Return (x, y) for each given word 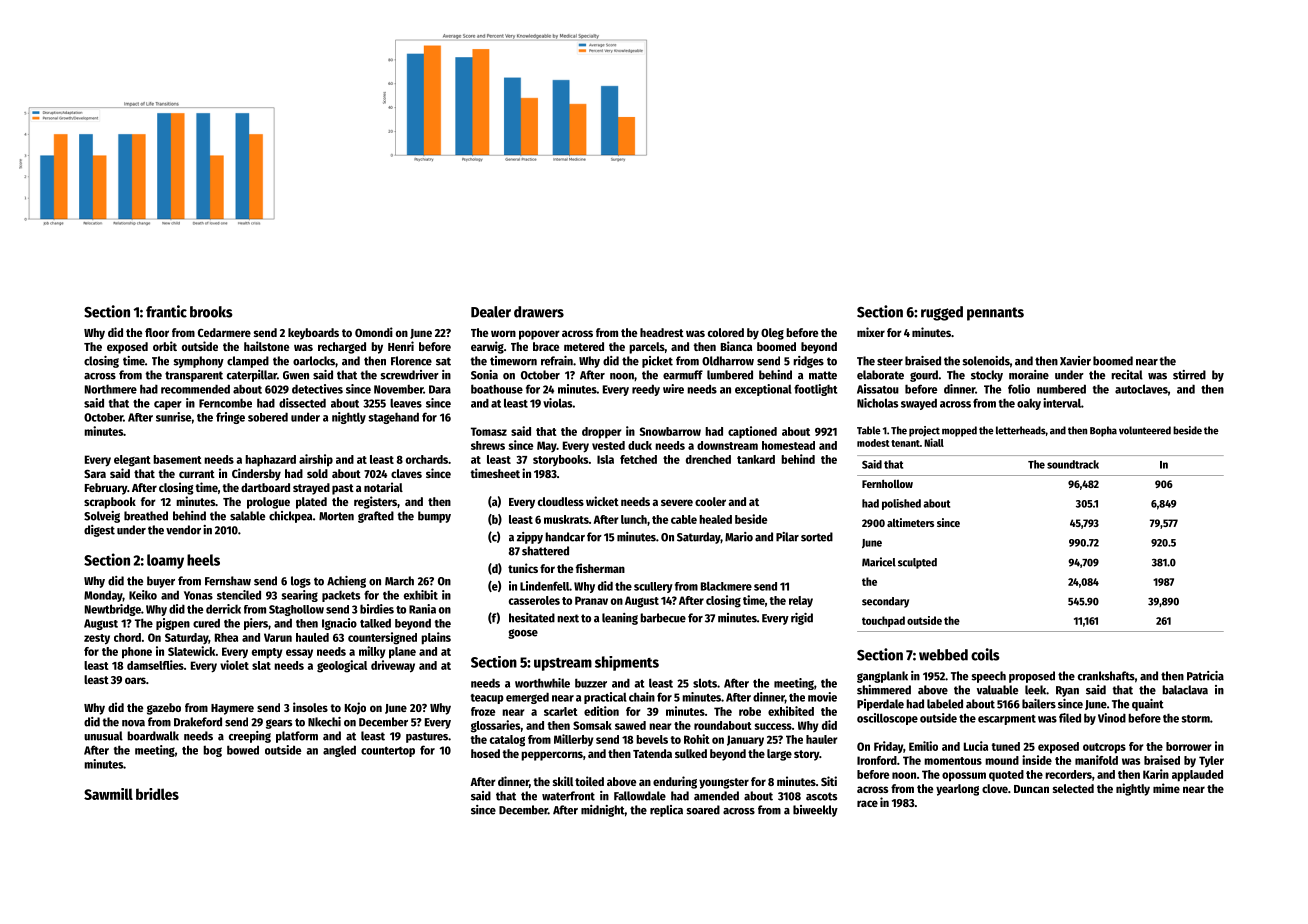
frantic (166, 311)
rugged (942, 313)
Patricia (1205, 676)
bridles (157, 794)
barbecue (663, 618)
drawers (539, 312)
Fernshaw (228, 581)
